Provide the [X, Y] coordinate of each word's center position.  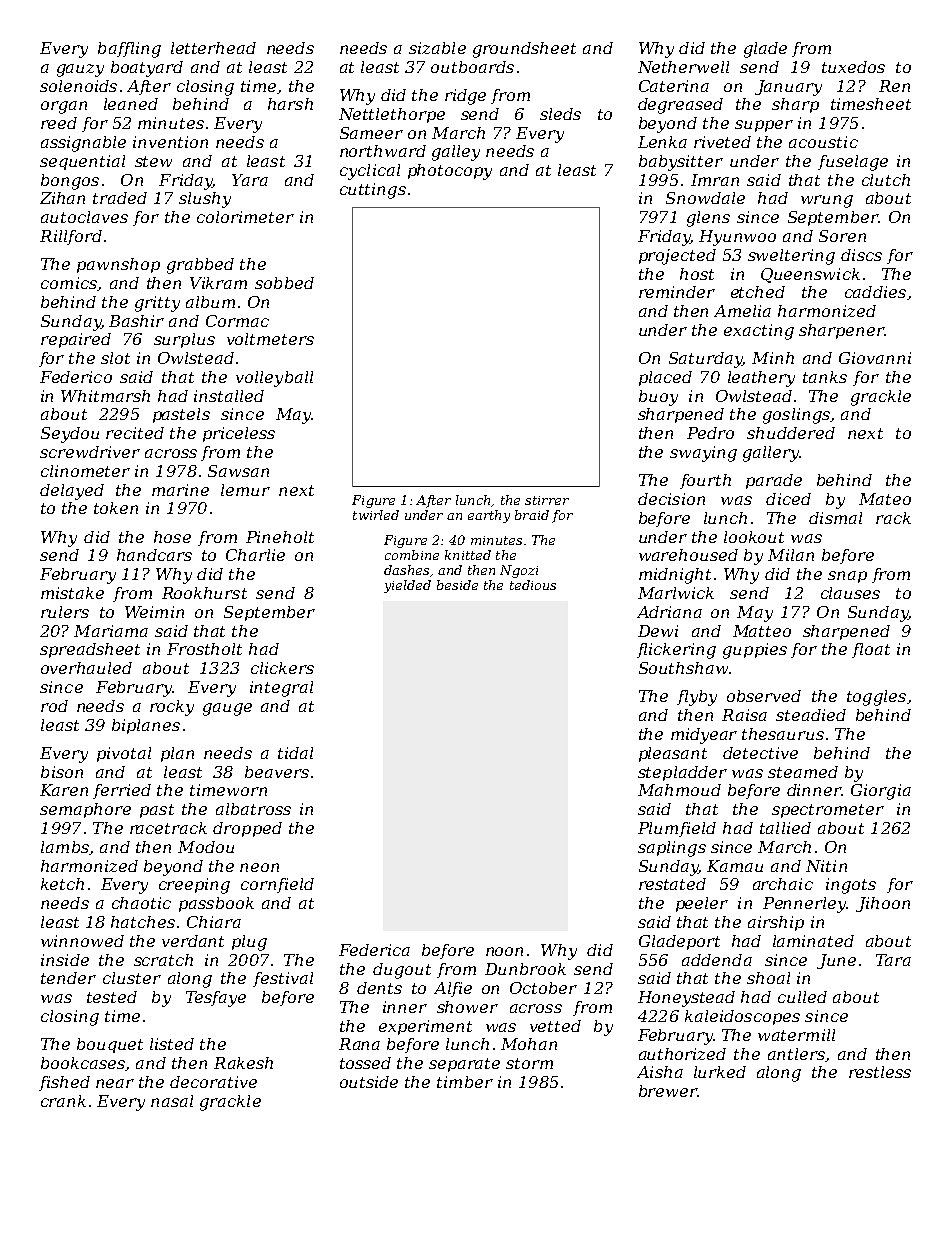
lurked [720, 1072]
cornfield [277, 885]
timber [465, 1082]
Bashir [136, 321]
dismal [835, 518]
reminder [677, 292]
